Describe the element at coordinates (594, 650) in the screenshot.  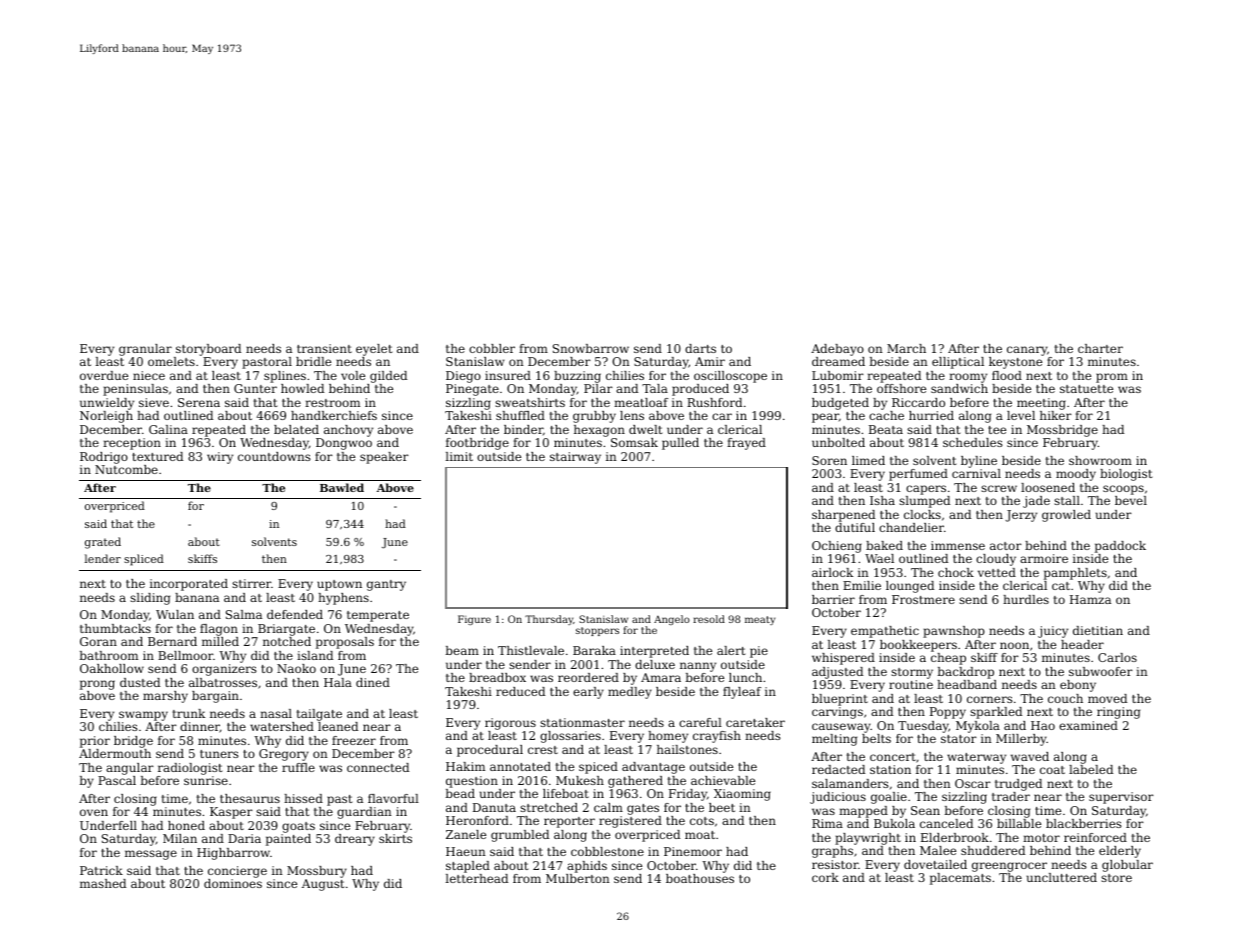
I see `Baraka` at that location.
